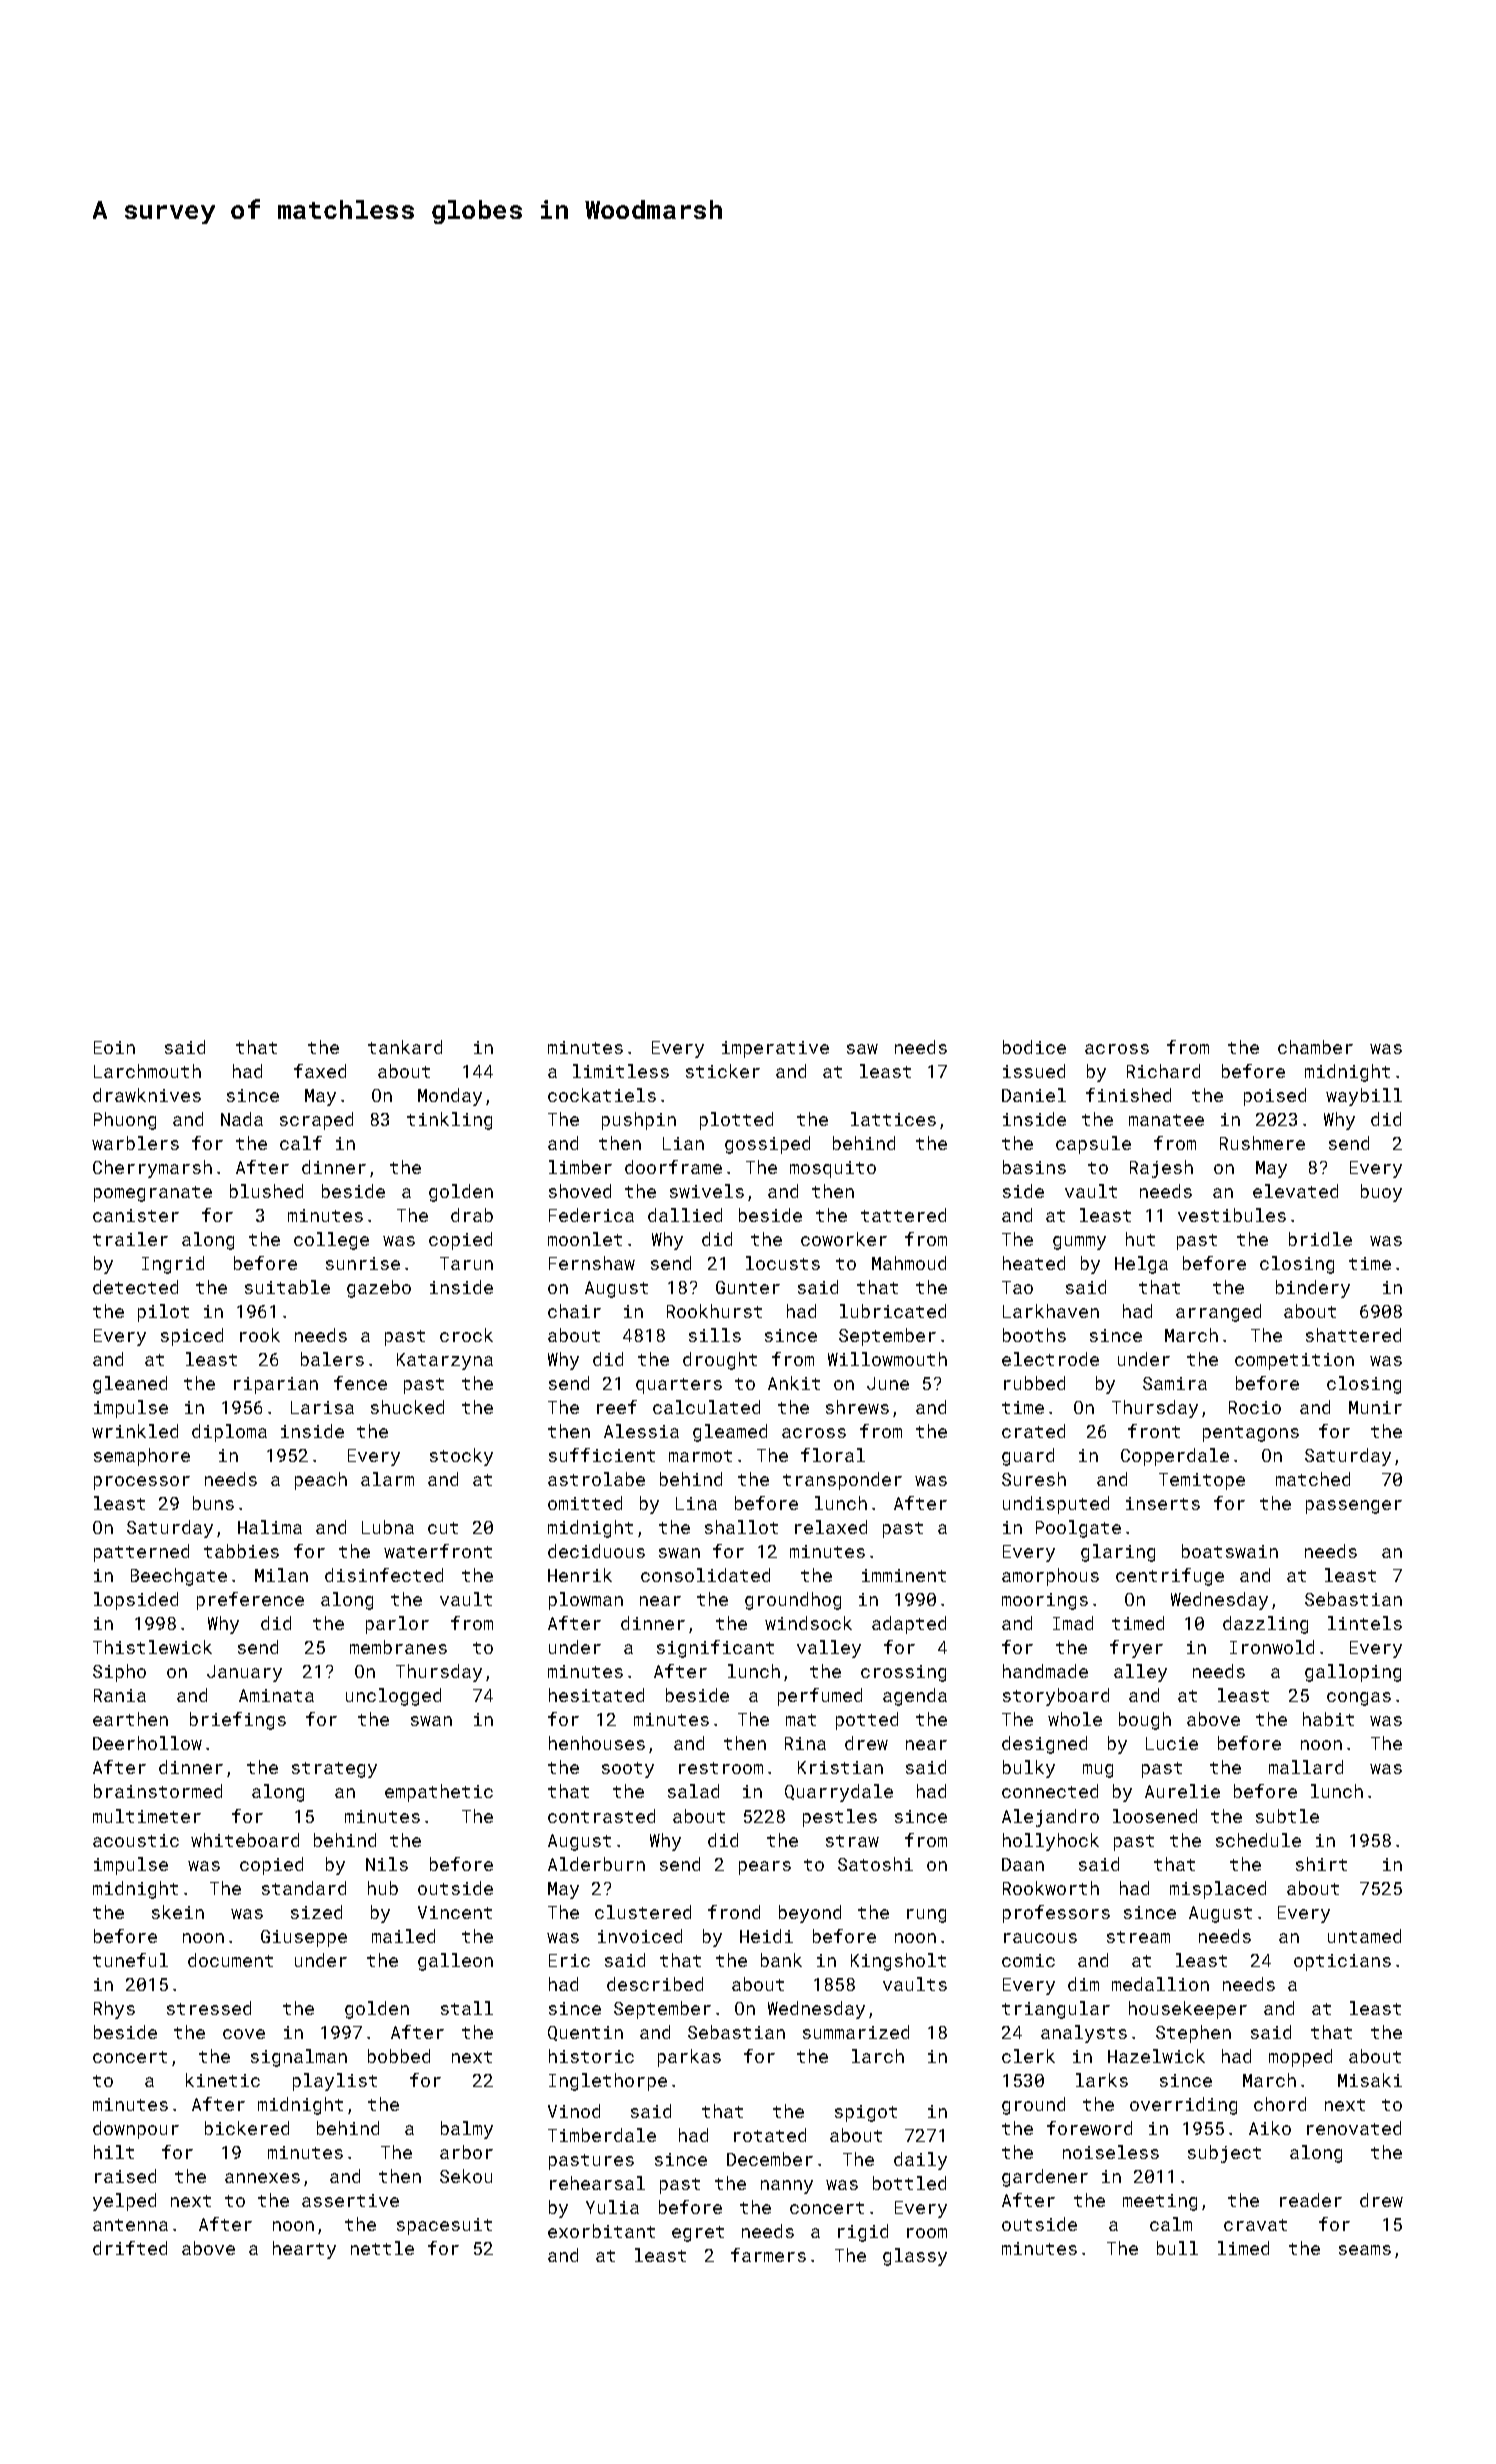 Image resolution: width=1496 pixels, height=2464 pixels. Describe the element at coordinates (783, 1263) in the image. I see `locusts` at that location.
